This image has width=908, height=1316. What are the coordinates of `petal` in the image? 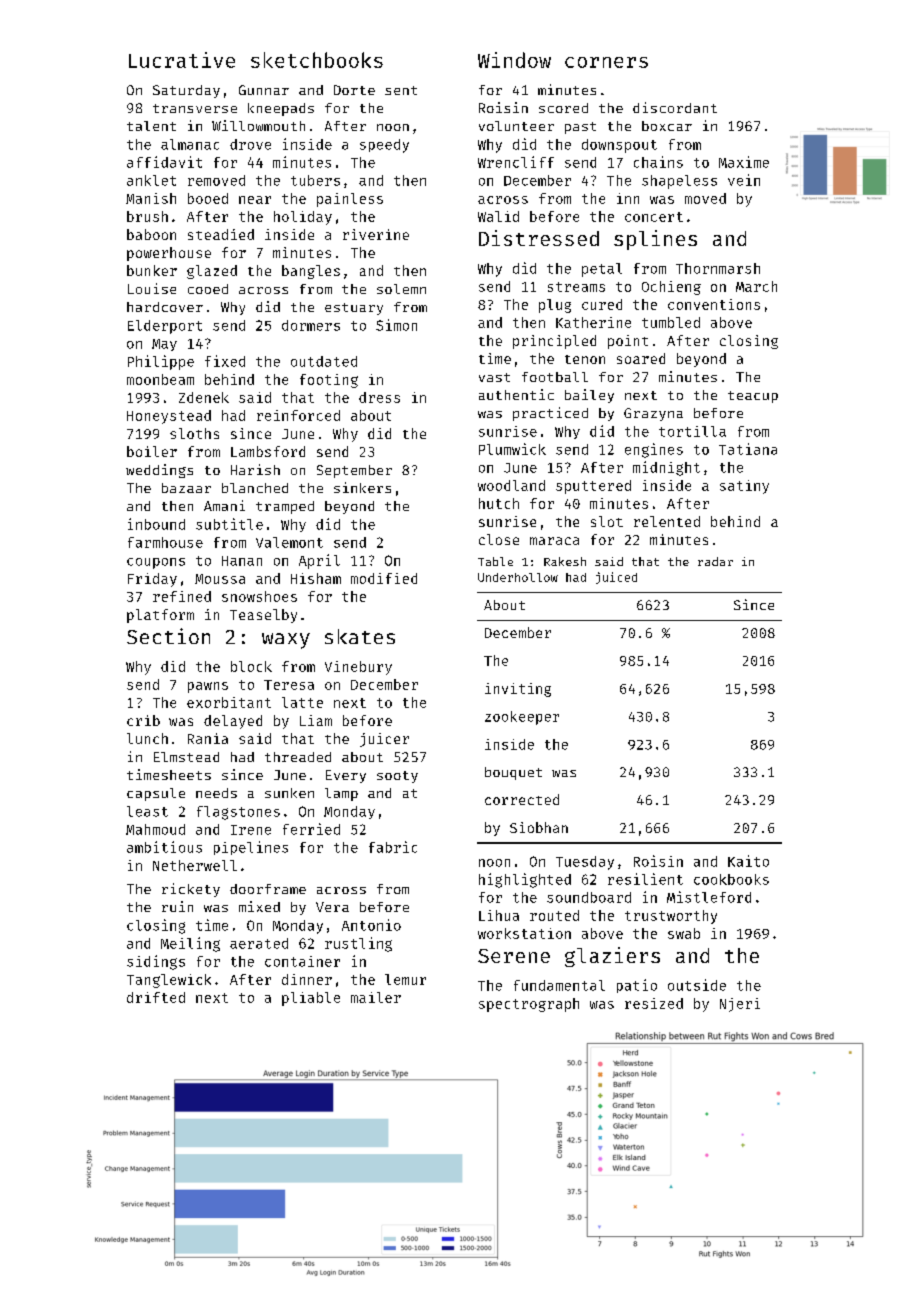 It's located at (602, 270).
